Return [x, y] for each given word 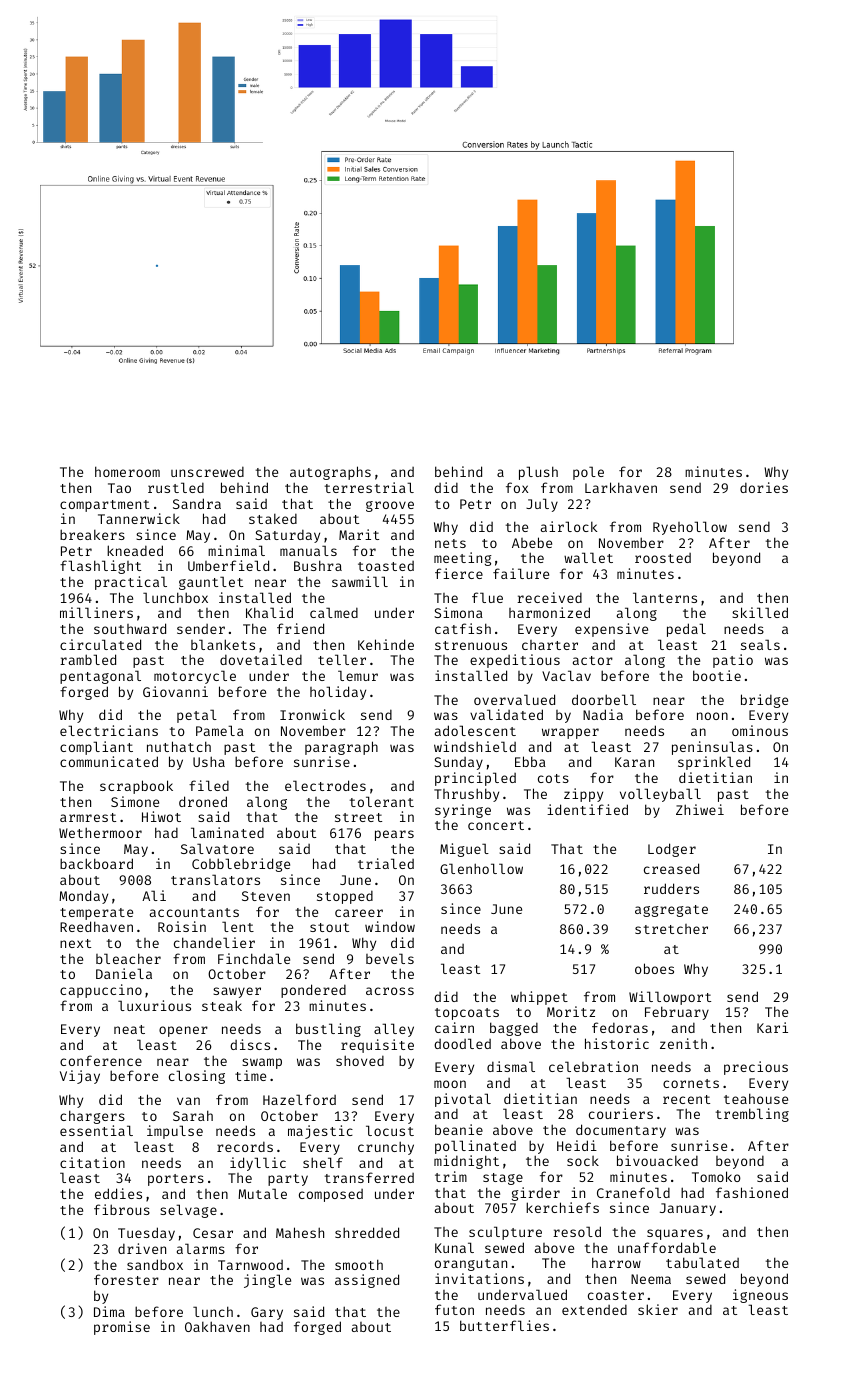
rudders [671, 888]
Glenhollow [481, 868]
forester [126, 1279]
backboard [96, 863]
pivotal [463, 1100]
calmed [334, 612]
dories [764, 487]
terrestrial [369, 487]
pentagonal [100, 677]
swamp [262, 1063]
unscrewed [207, 471]
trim [451, 1176]
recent [686, 1099]
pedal [686, 630]
